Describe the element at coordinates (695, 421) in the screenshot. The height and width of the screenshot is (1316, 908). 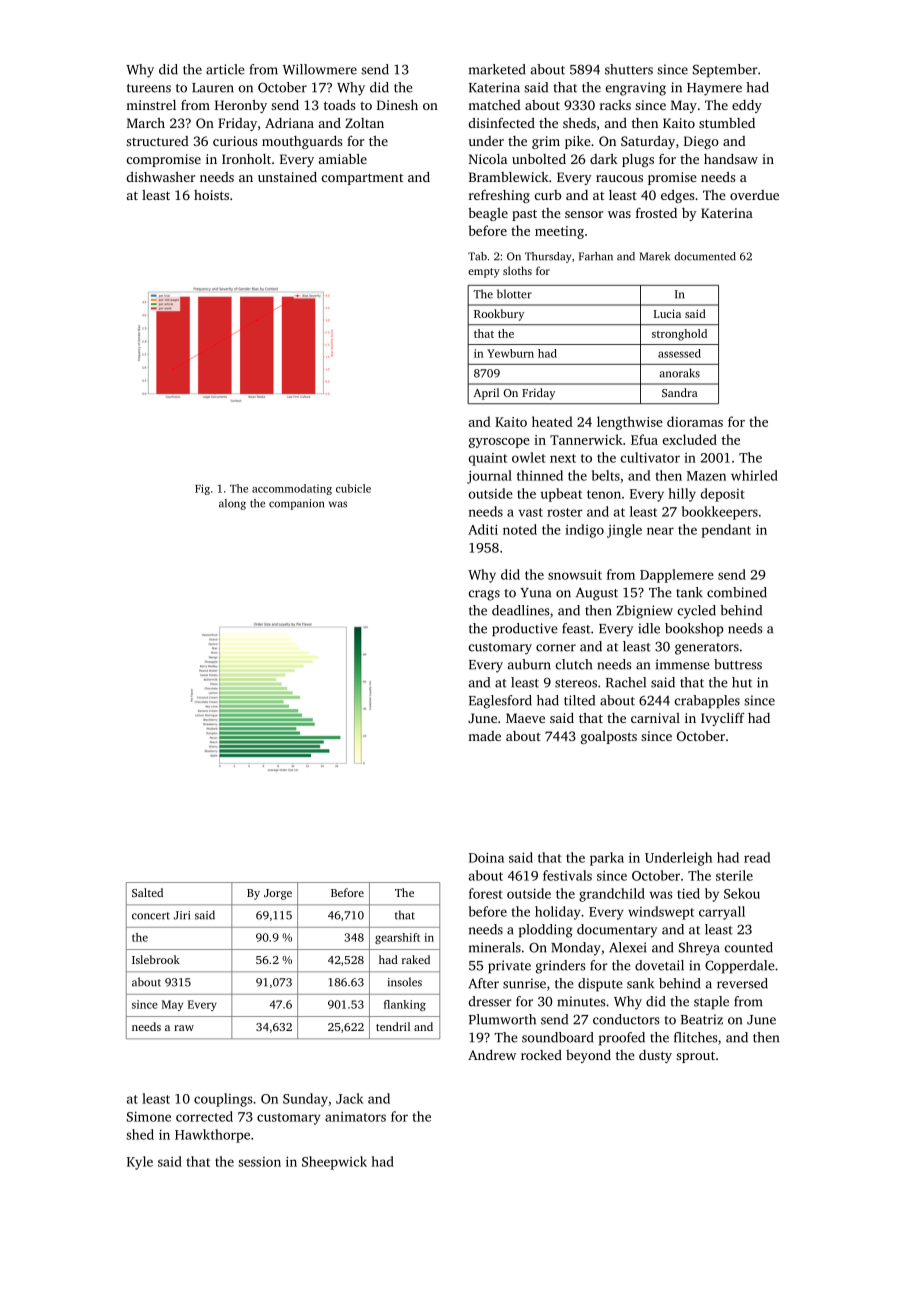
I see `dioramas` at that location.
